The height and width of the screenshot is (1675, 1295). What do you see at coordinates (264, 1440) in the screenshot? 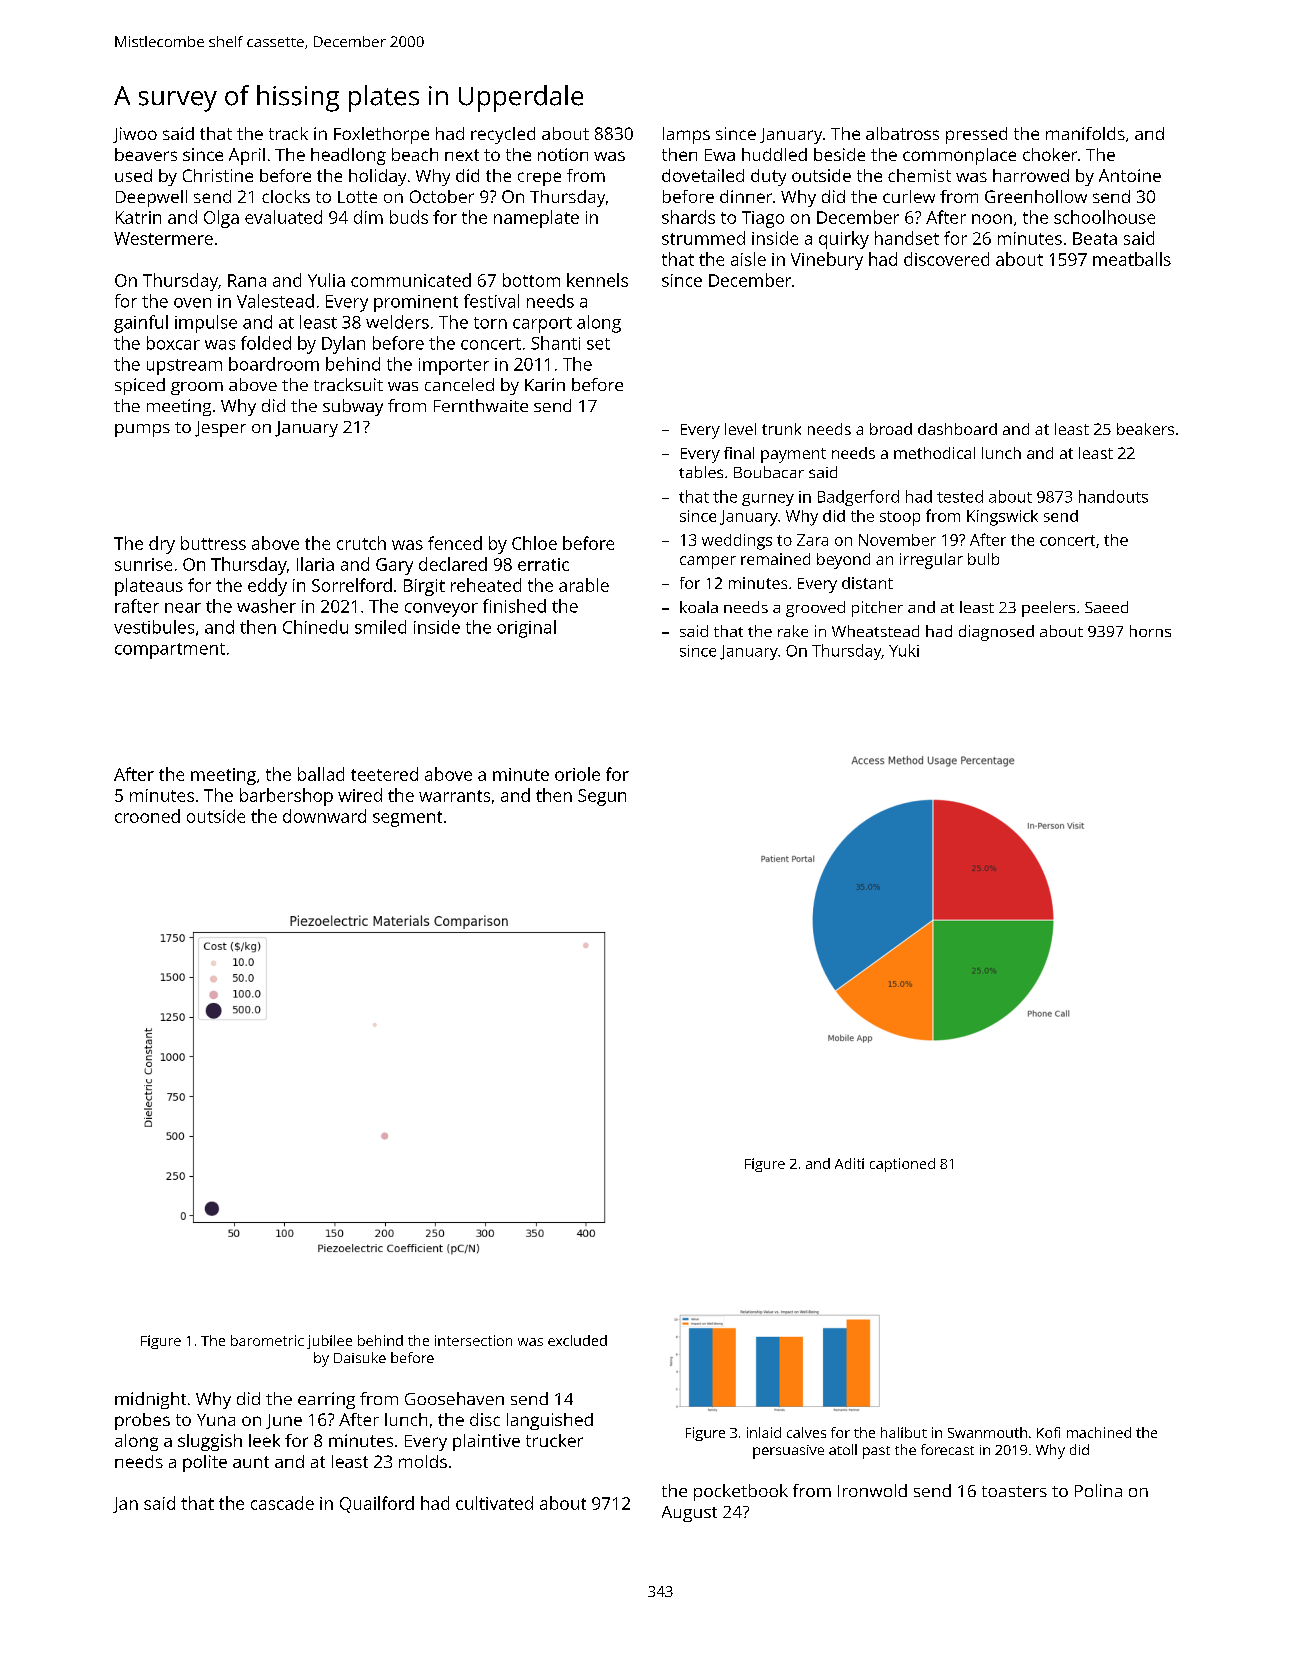
I see `leek` at bounding box center [264, 1440].
